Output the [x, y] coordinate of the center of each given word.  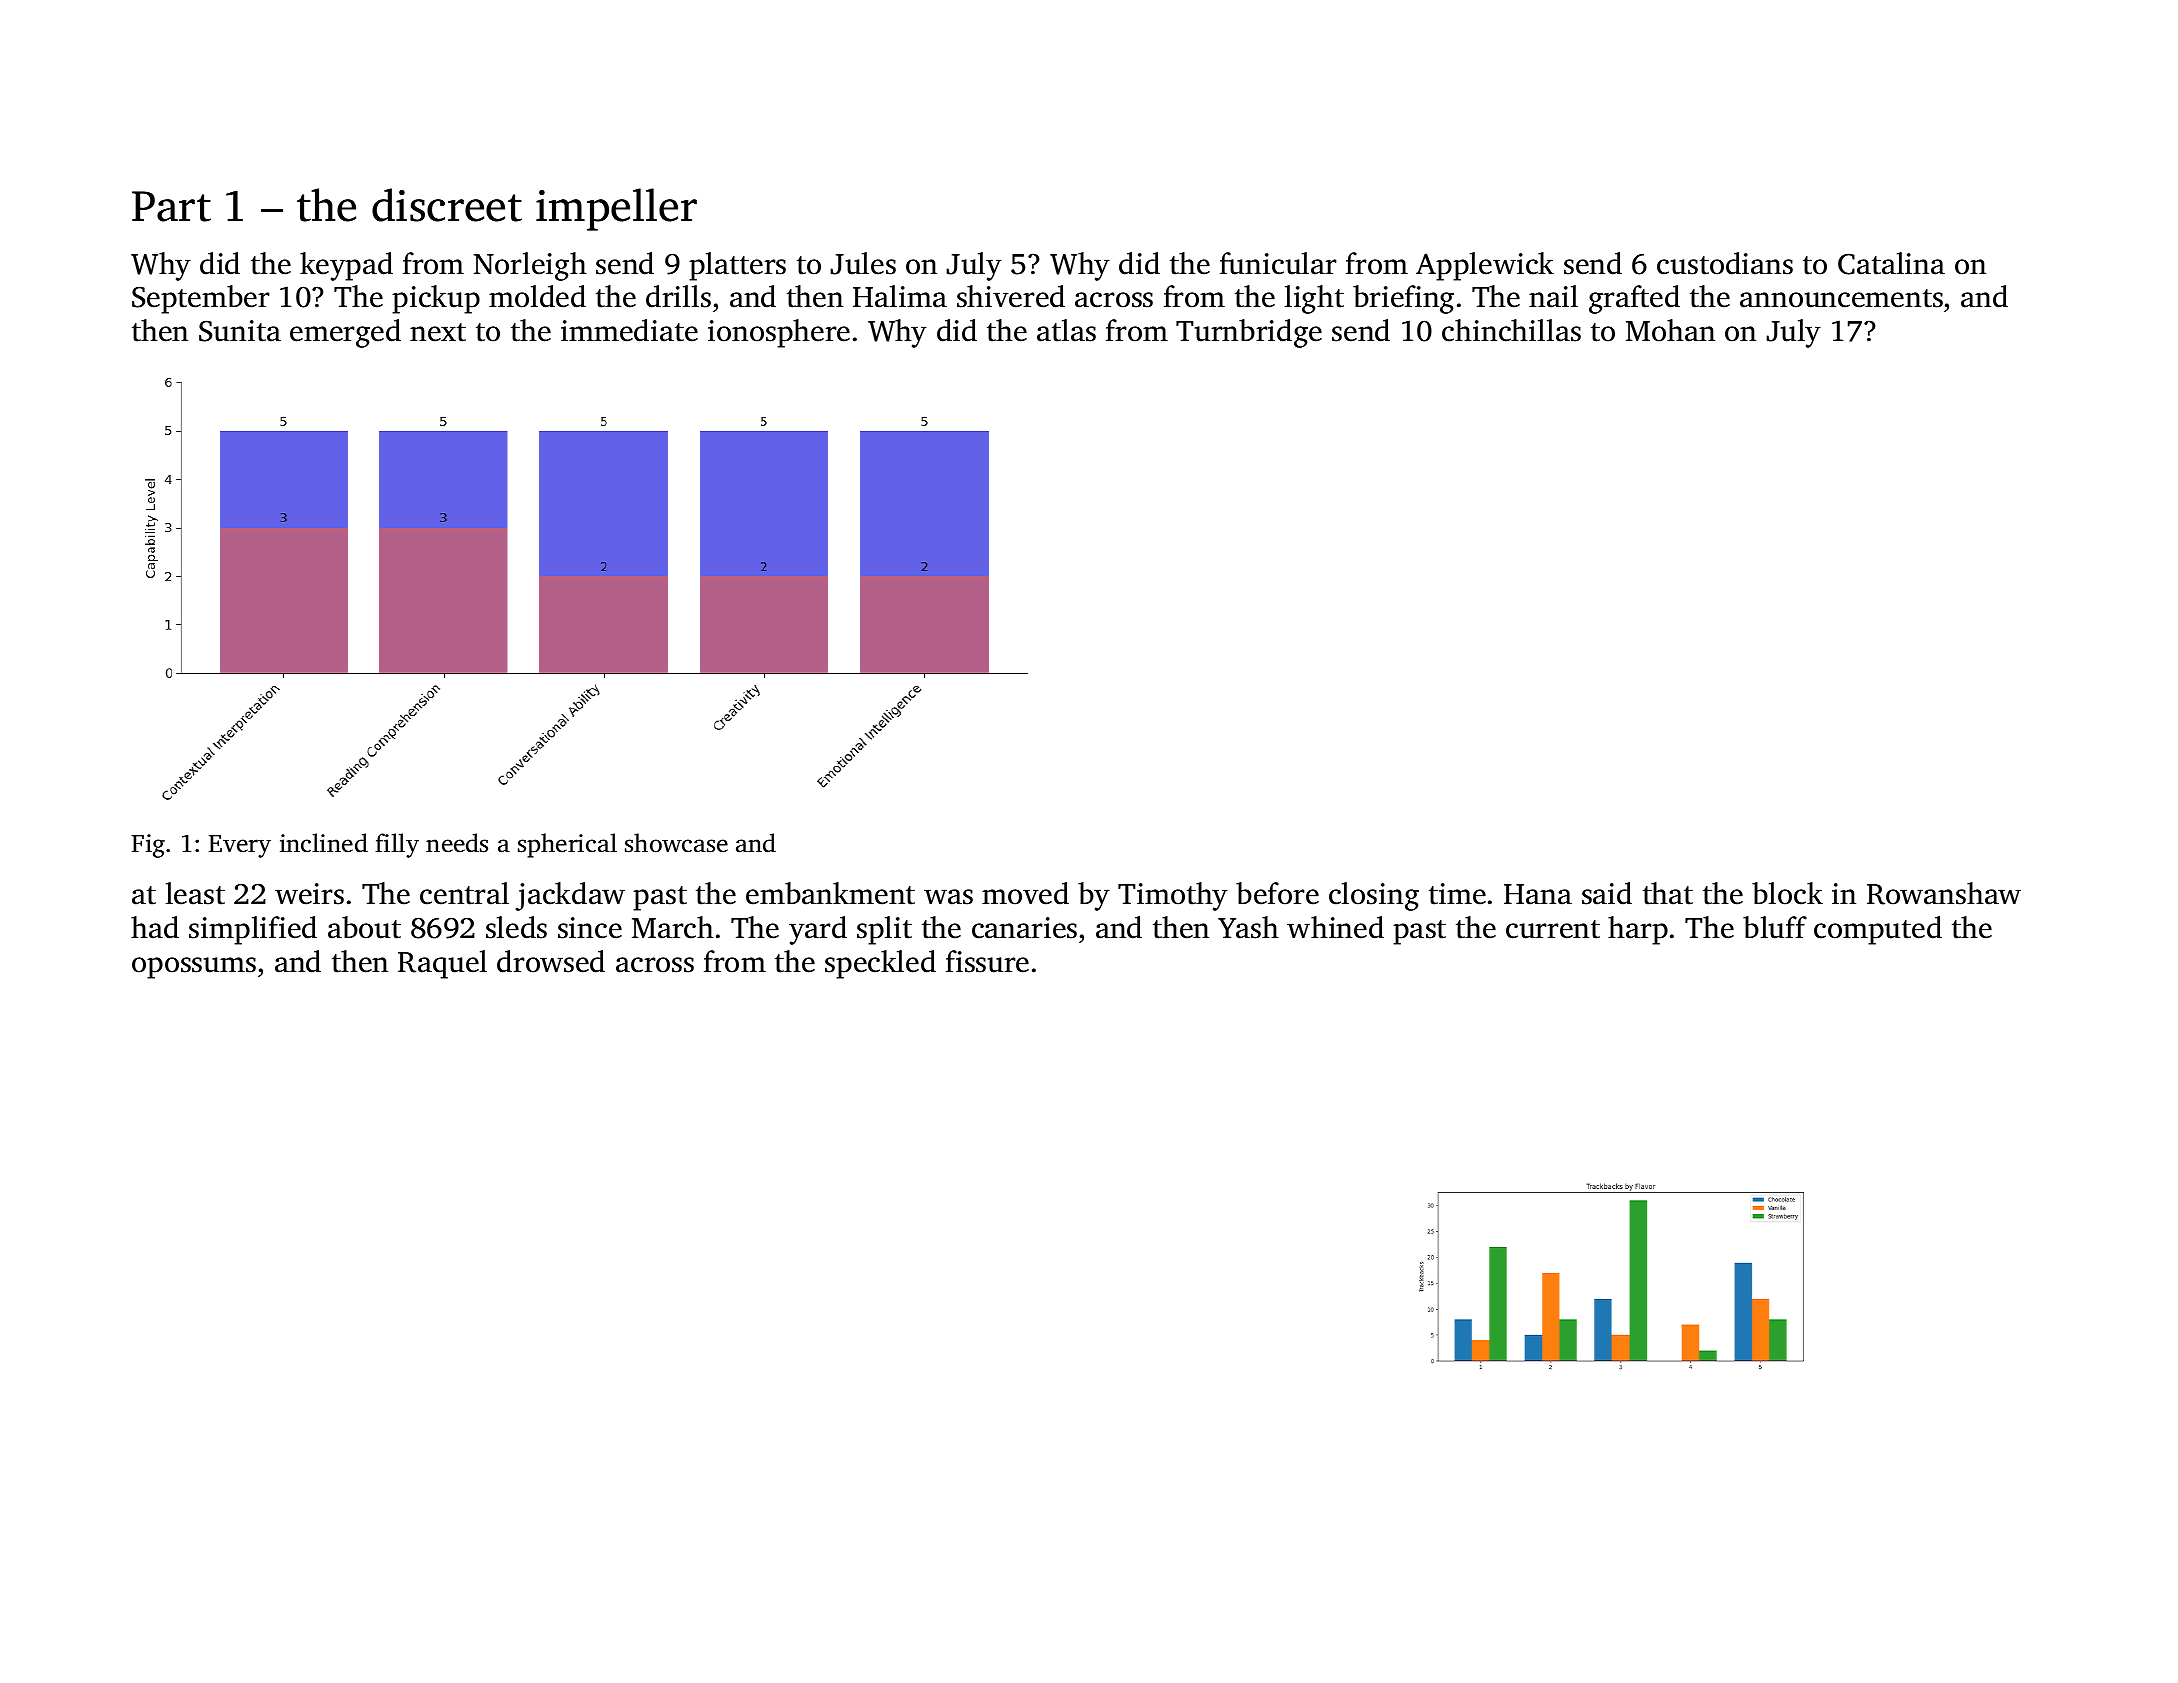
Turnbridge [1249, 333]
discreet [447, 205]
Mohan [1670, 330]
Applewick [1485, 266]
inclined [324, 843]
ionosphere [779, 333]
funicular [1278, 263]
